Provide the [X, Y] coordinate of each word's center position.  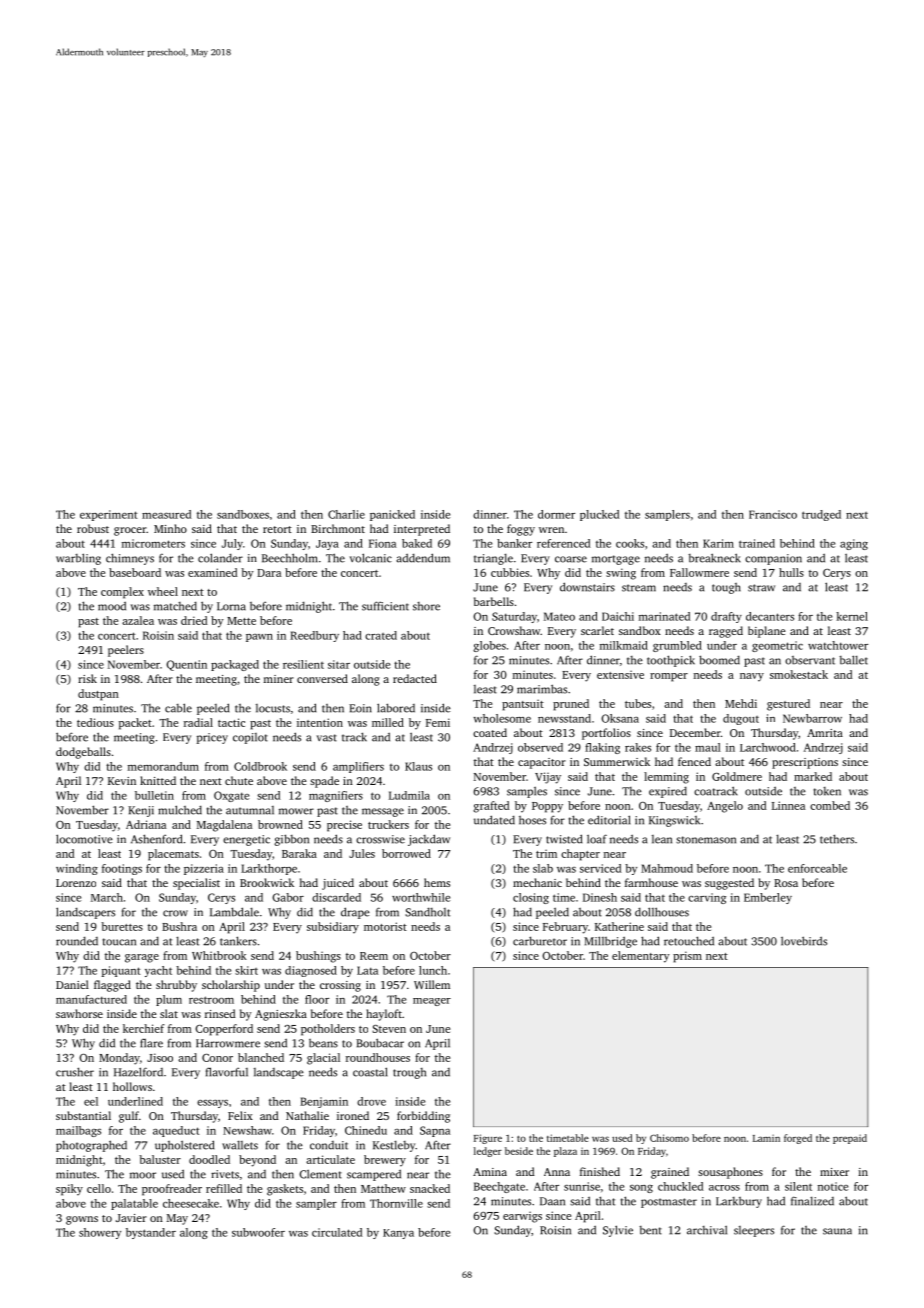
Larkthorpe [269, 869]
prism [687, 957]
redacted [415, 678]
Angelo [725, 807]
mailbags [78, 1131]
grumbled [677, 646]
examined [212, 572]
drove [371, 1101]
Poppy [547, 807]
